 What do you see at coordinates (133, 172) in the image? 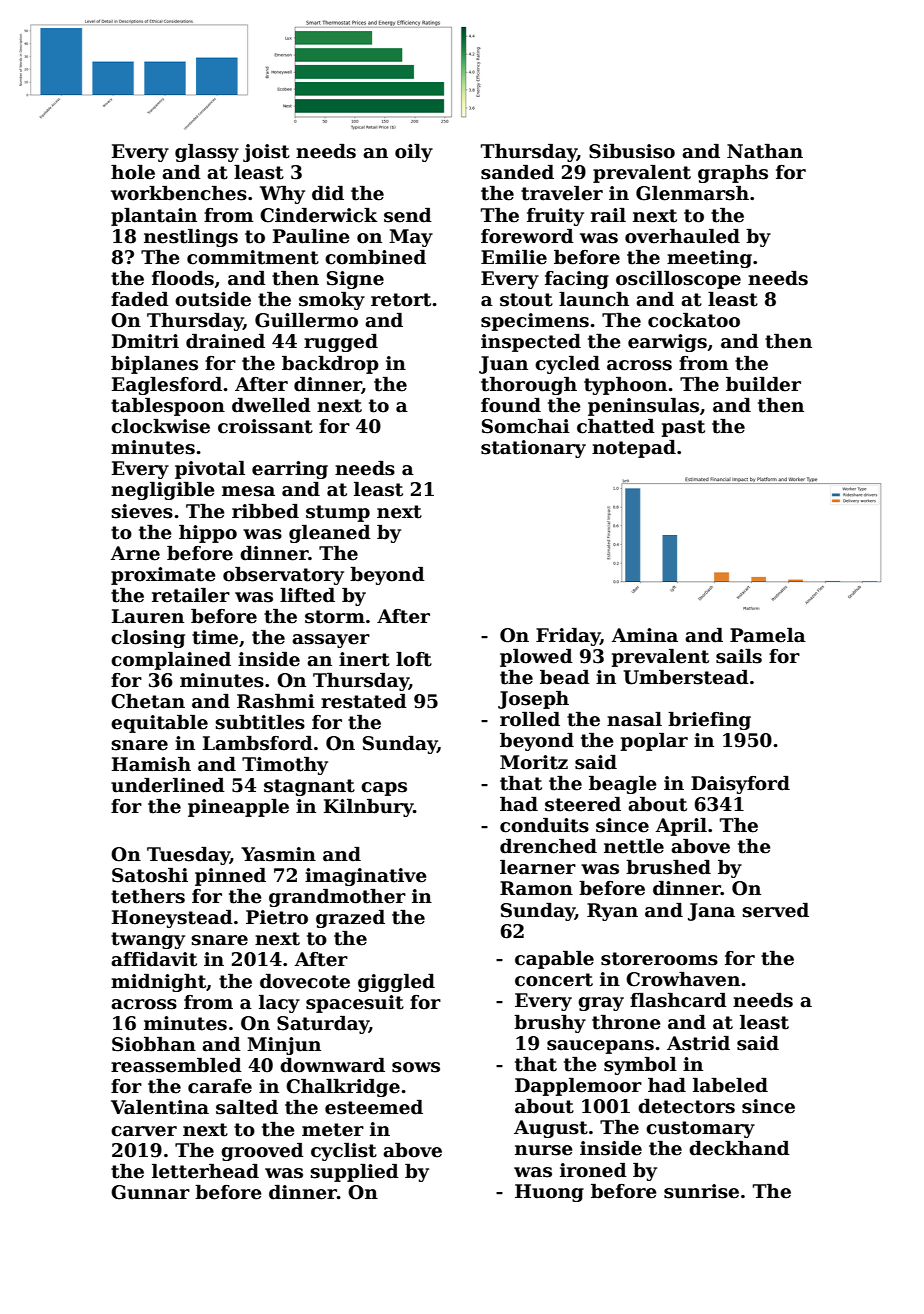
I see `hole` at bounding box center [133, 172].
